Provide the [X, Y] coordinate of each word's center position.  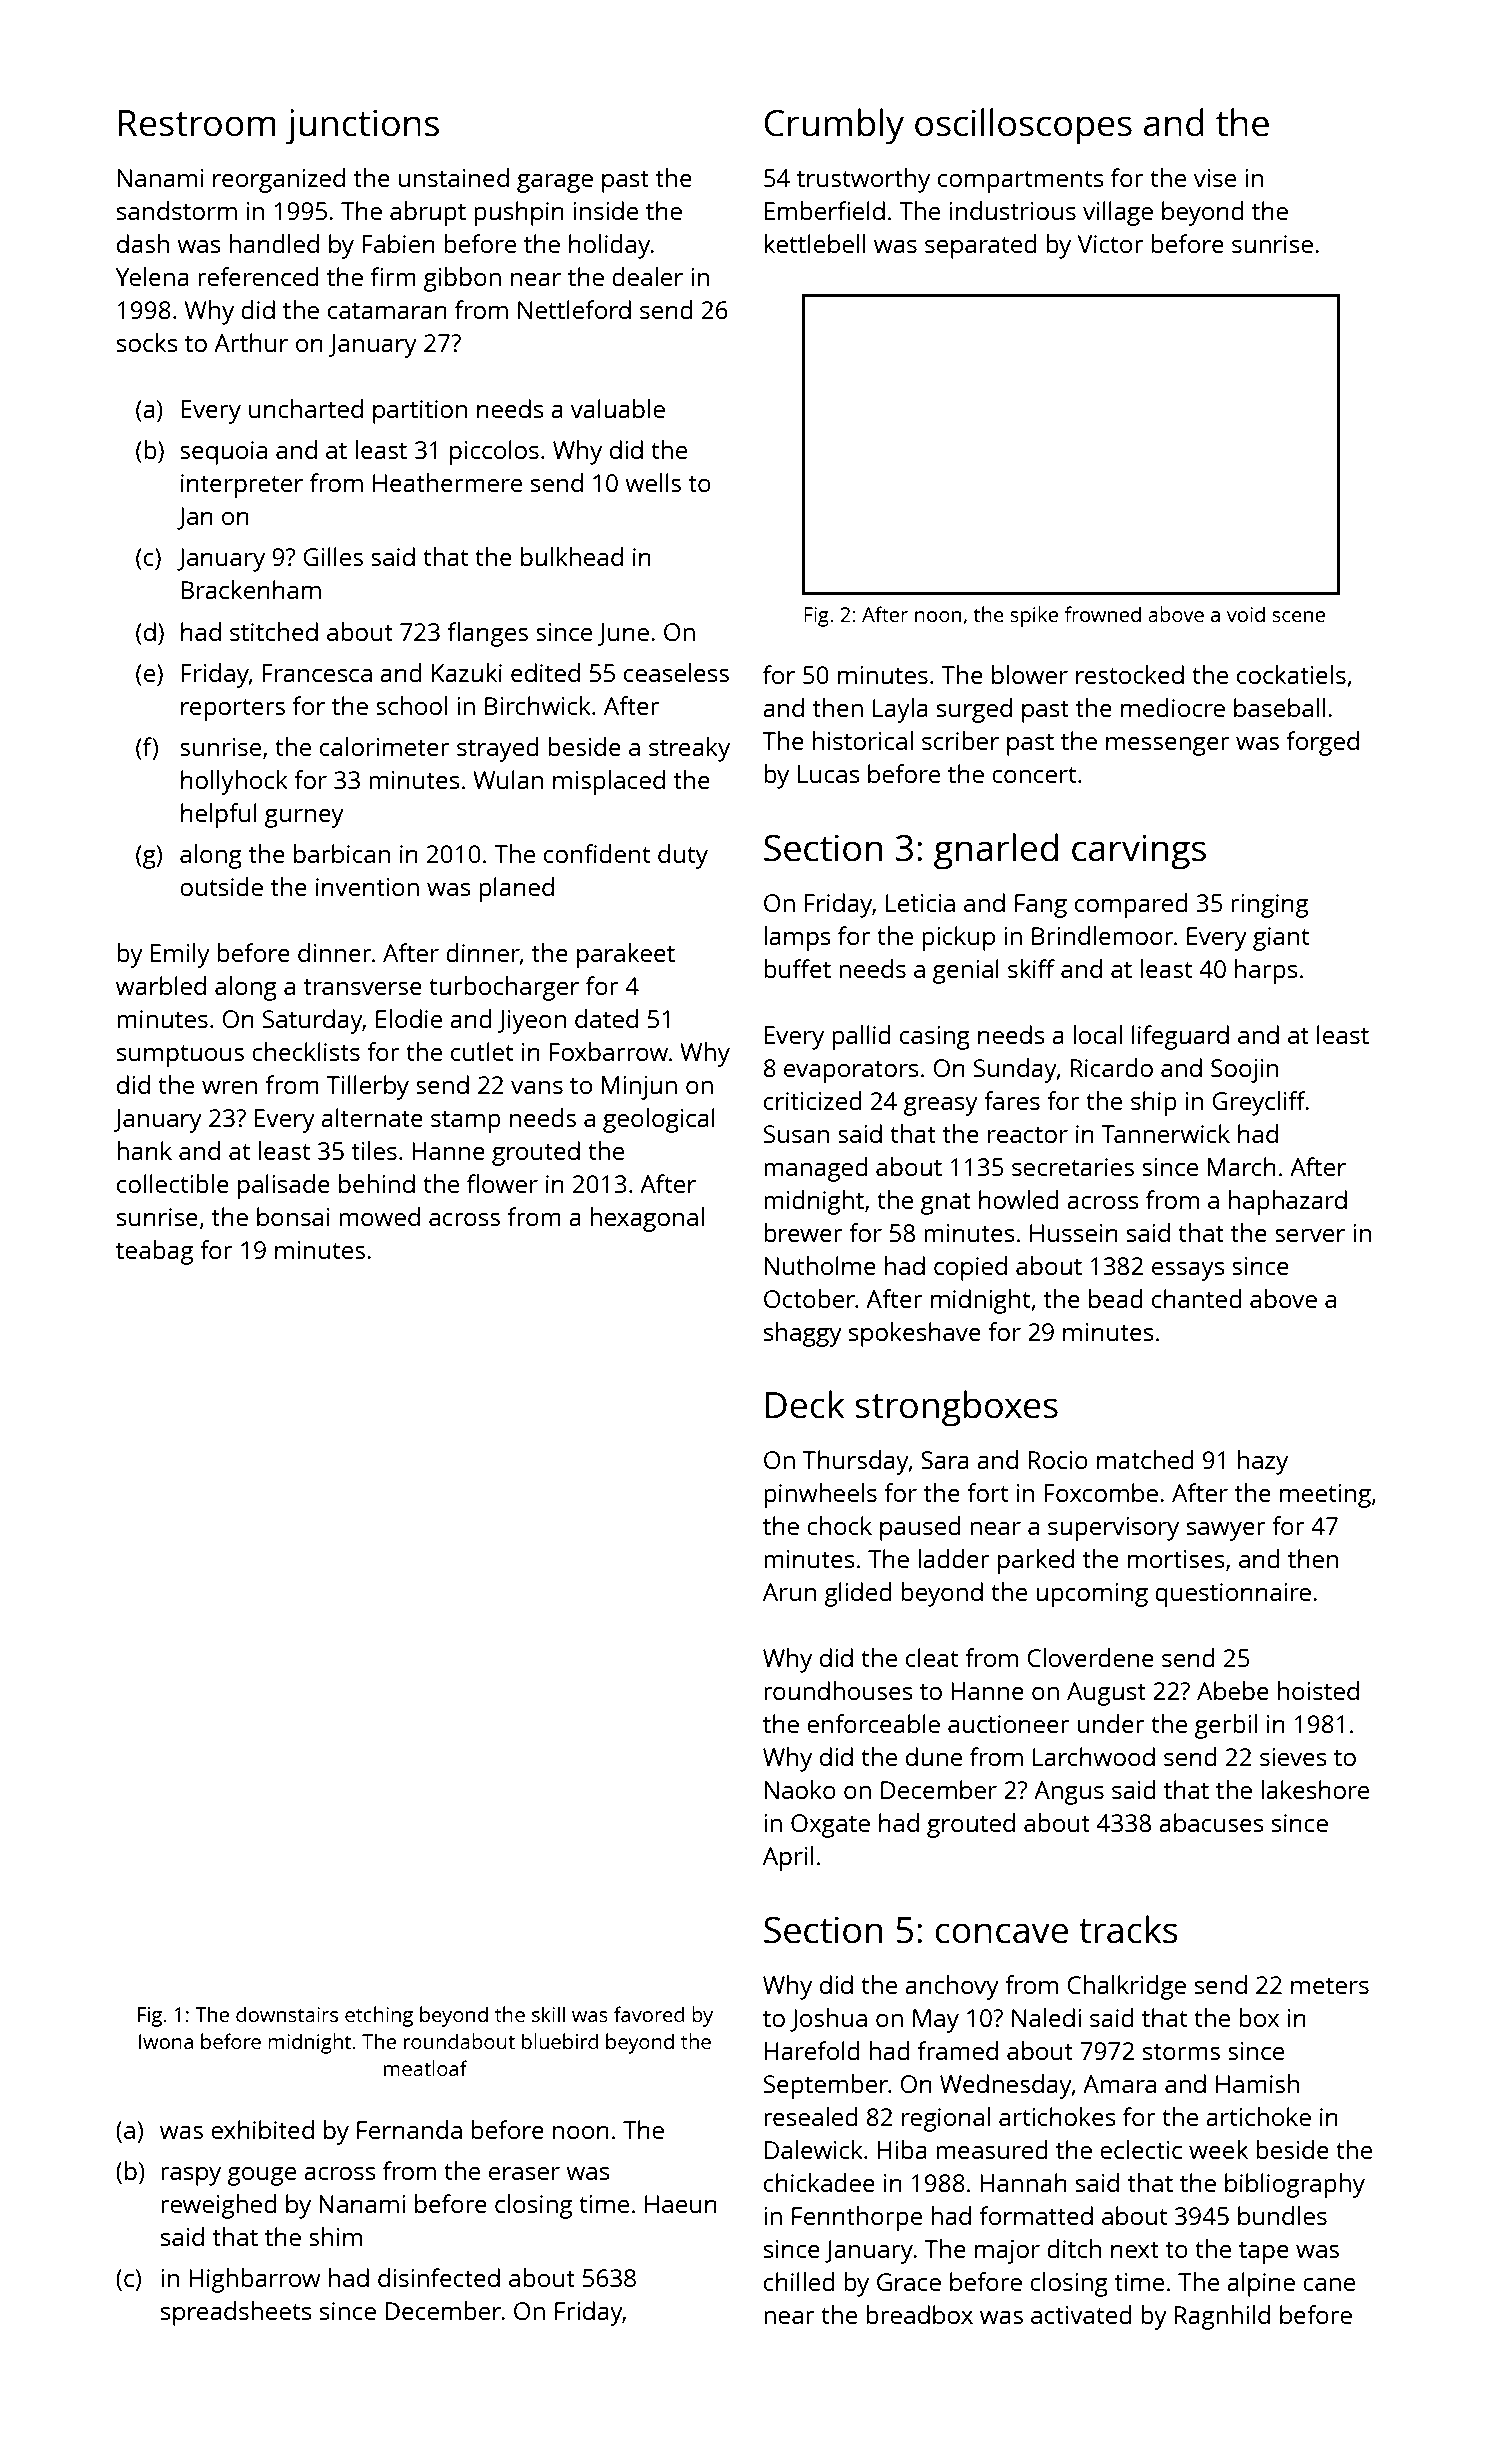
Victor [1111, 244]
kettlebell [814, 243]
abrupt [428, 213]
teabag [154, 1252]
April [788, 1858]
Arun [789, 1592]
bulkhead [572, 556]
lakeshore [1315, 1789]
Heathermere [447, 482]
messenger [1168, 746]
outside [221, 886]
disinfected [439, 2277]
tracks [1128, 1929]
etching [379, 2016]
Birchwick [538, 705]
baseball [1279, 707]
